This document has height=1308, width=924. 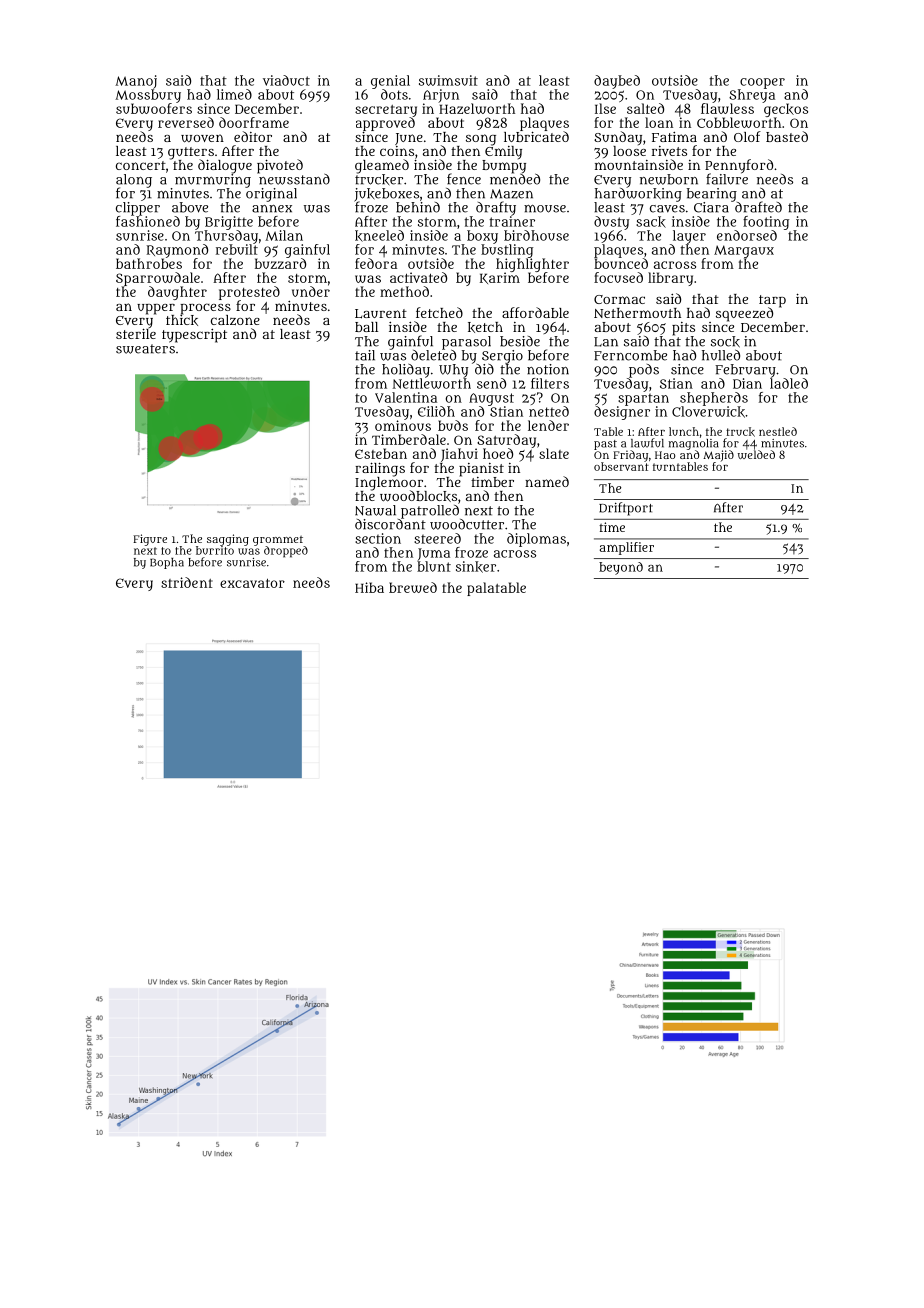 What do you see at coordinates (145, 349) in the document?
I see `sweaters` at bounding box center [145, 349].
